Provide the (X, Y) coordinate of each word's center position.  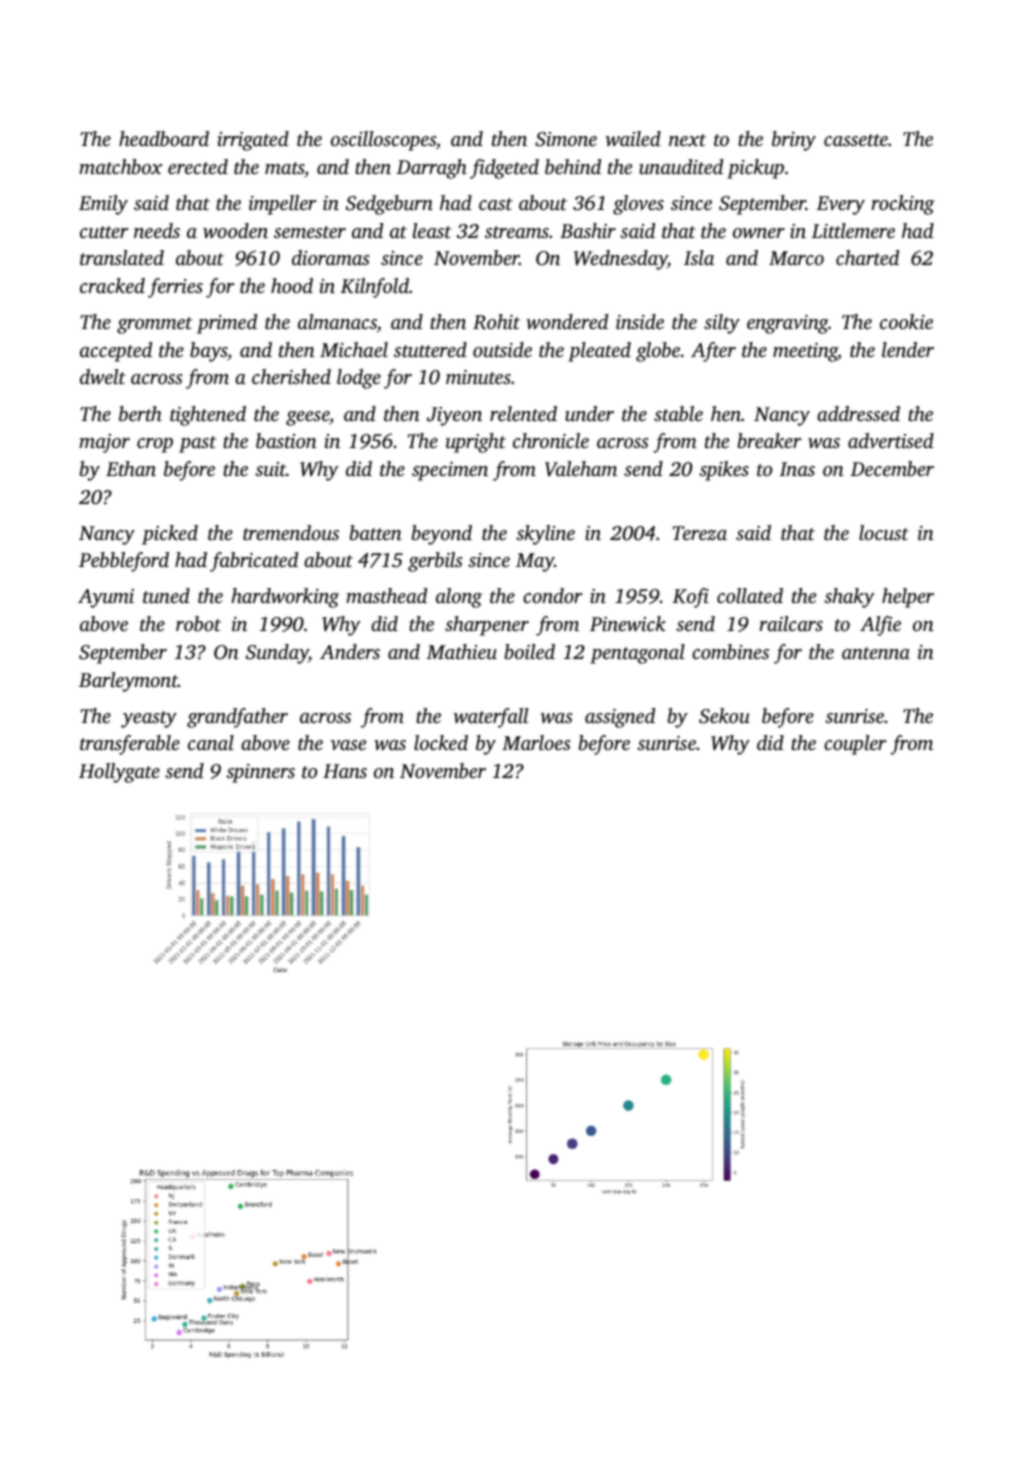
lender (908, 349)
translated (122, 257)
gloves (638, 205)
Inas (797, 469)
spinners (260, 773)
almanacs (337, 321)
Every (840, 205)
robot (198, 623)
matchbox (120, 166)
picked (170, 535)
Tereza (700, 533)
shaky (849, 598)
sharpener (487, 626)
